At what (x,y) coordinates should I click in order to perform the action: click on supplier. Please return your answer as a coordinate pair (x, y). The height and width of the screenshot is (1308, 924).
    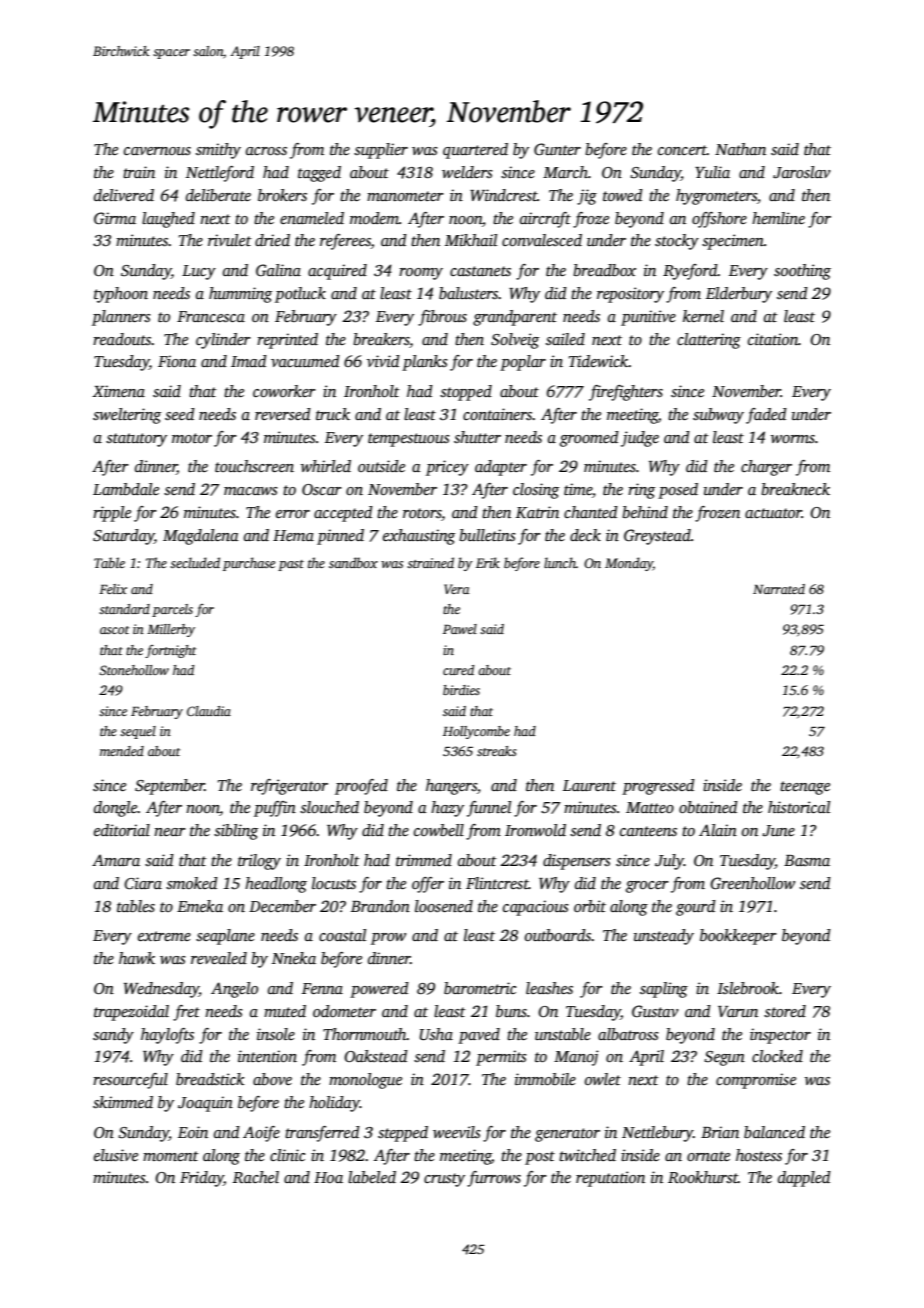
    Looking at the image, I should click on (381, 151).
